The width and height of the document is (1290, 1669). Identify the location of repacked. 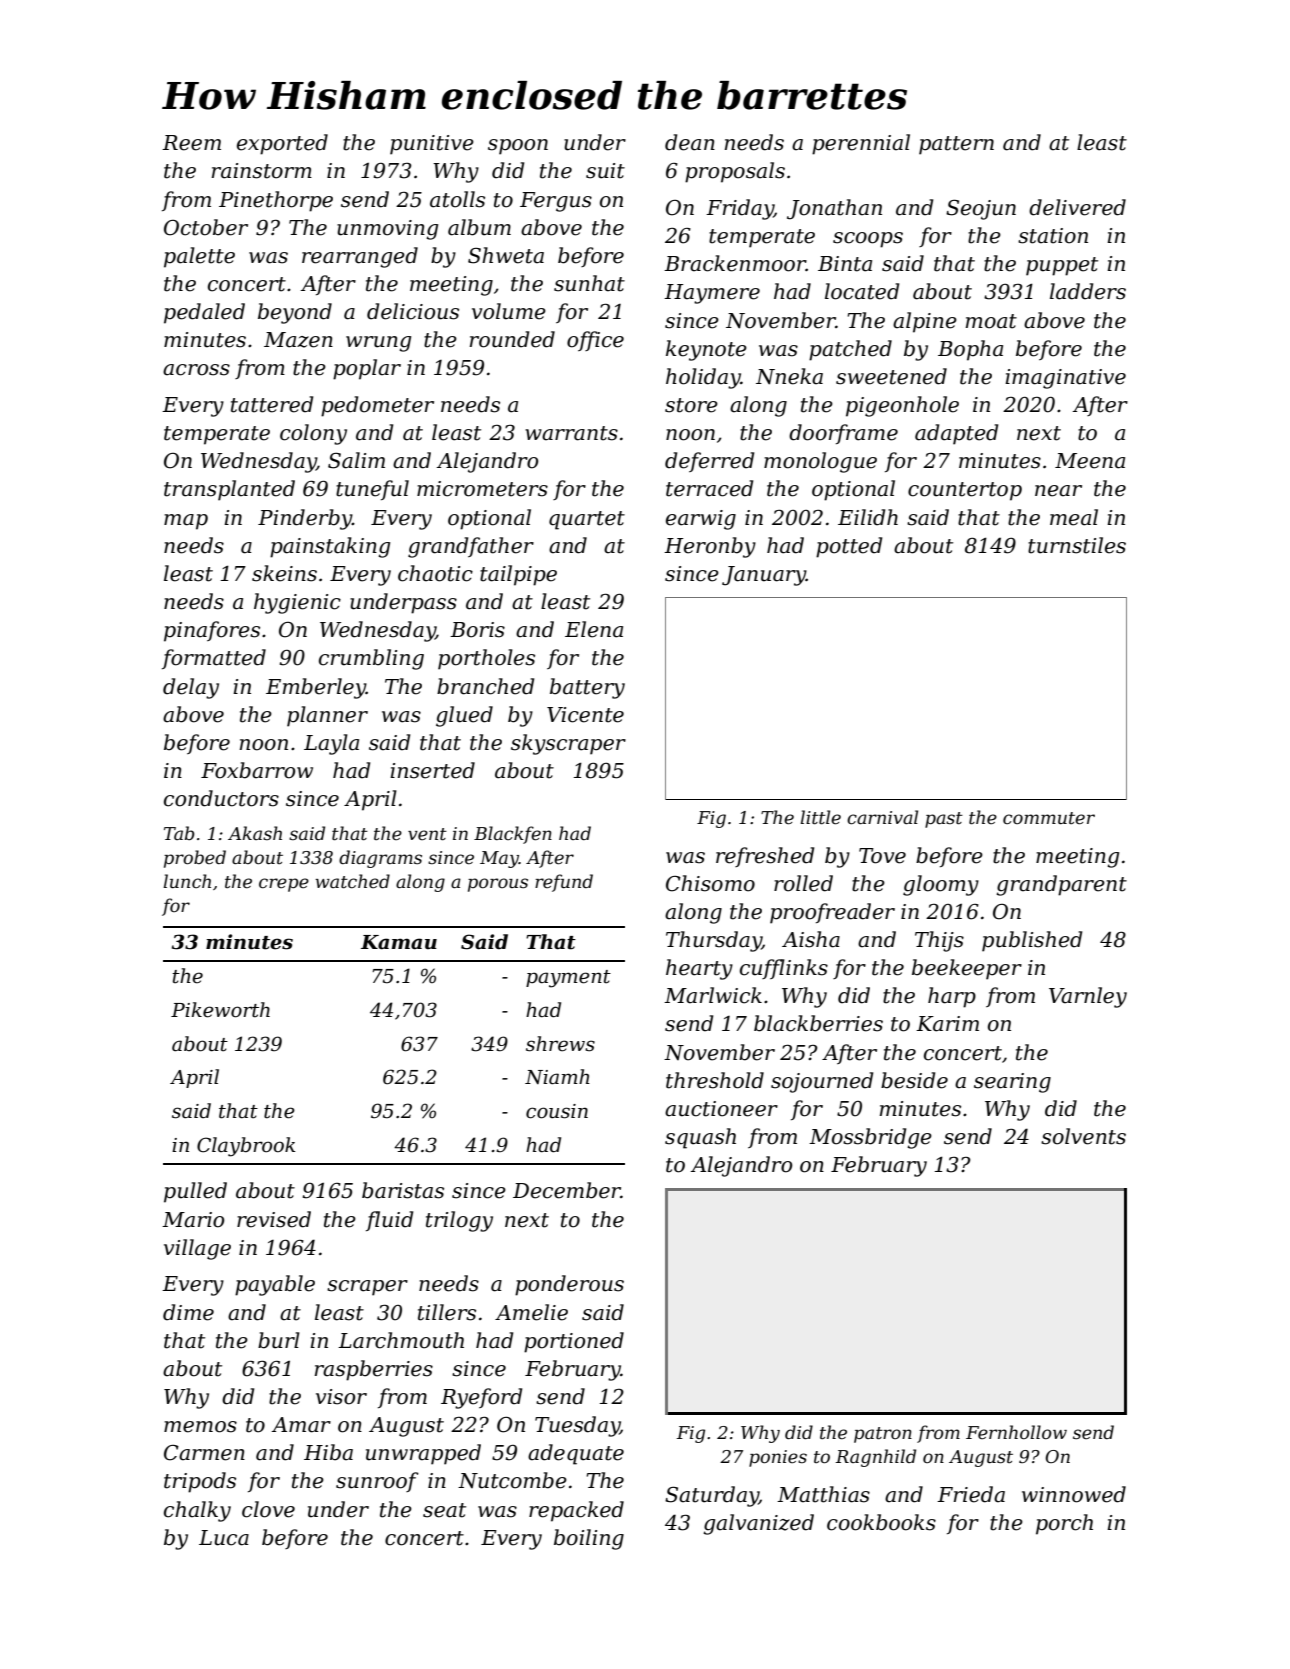
(576, 1511).
